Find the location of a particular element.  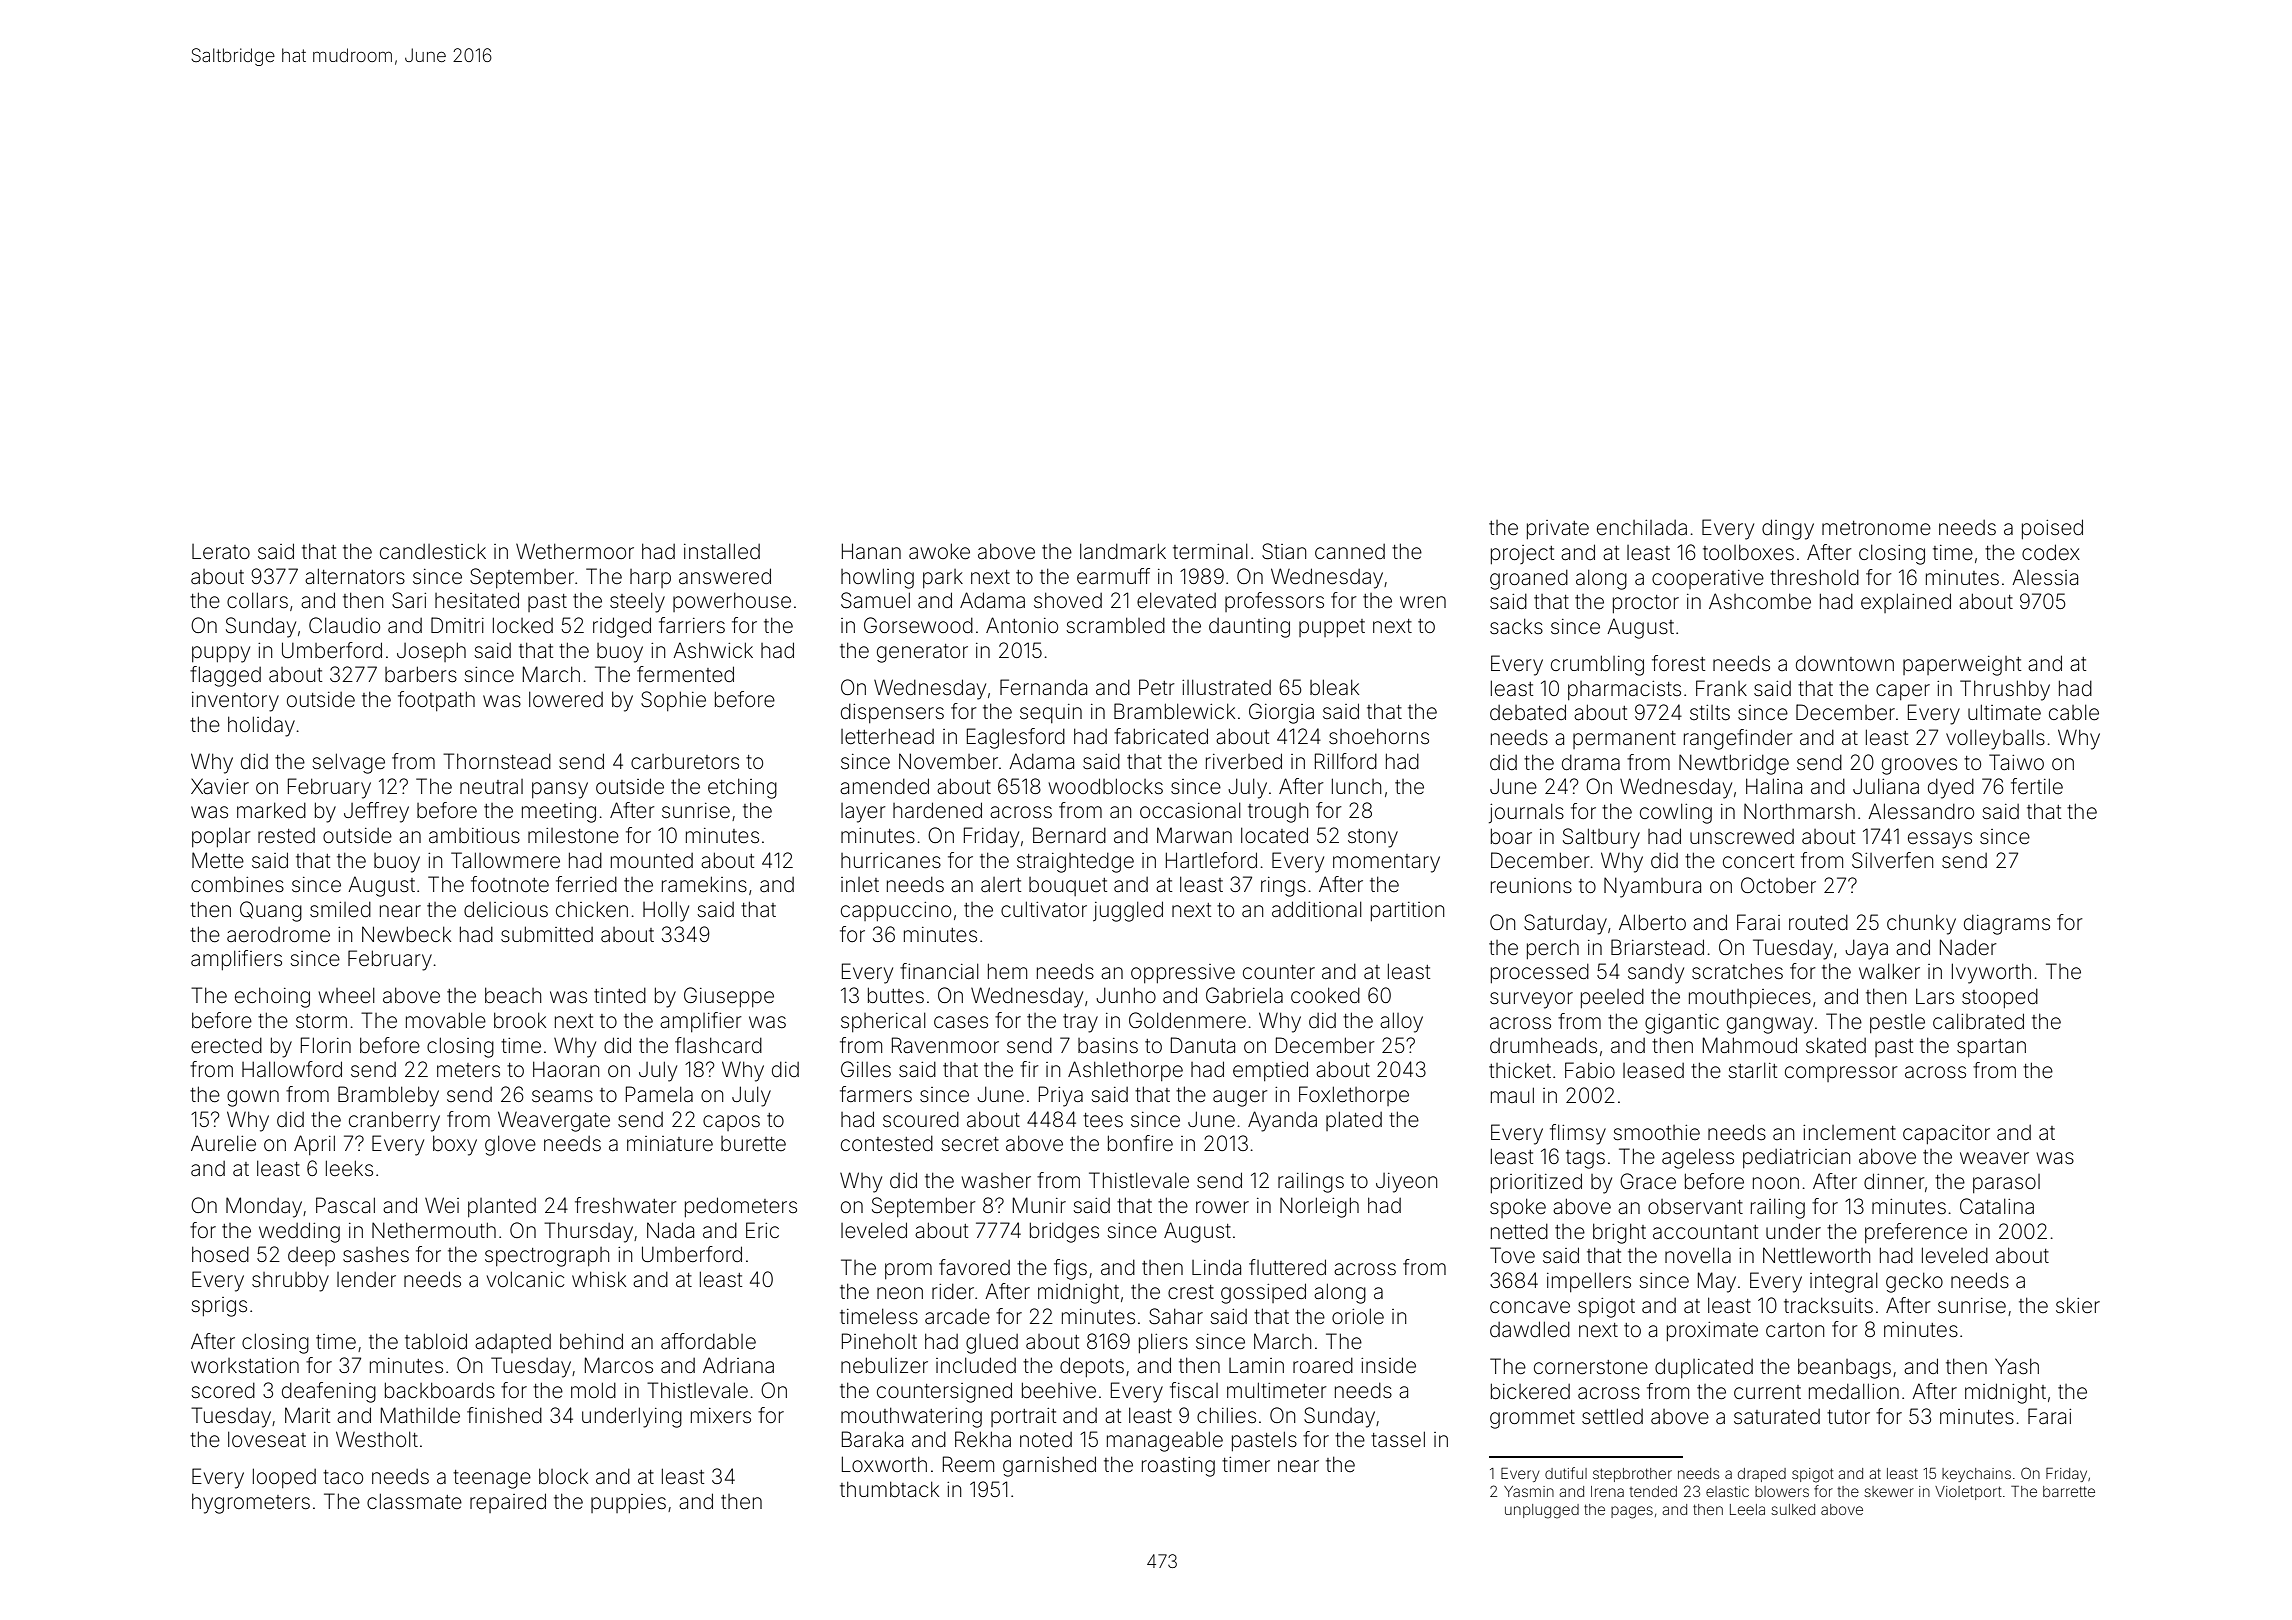

basins is located at coordinates (1108, 1045).
